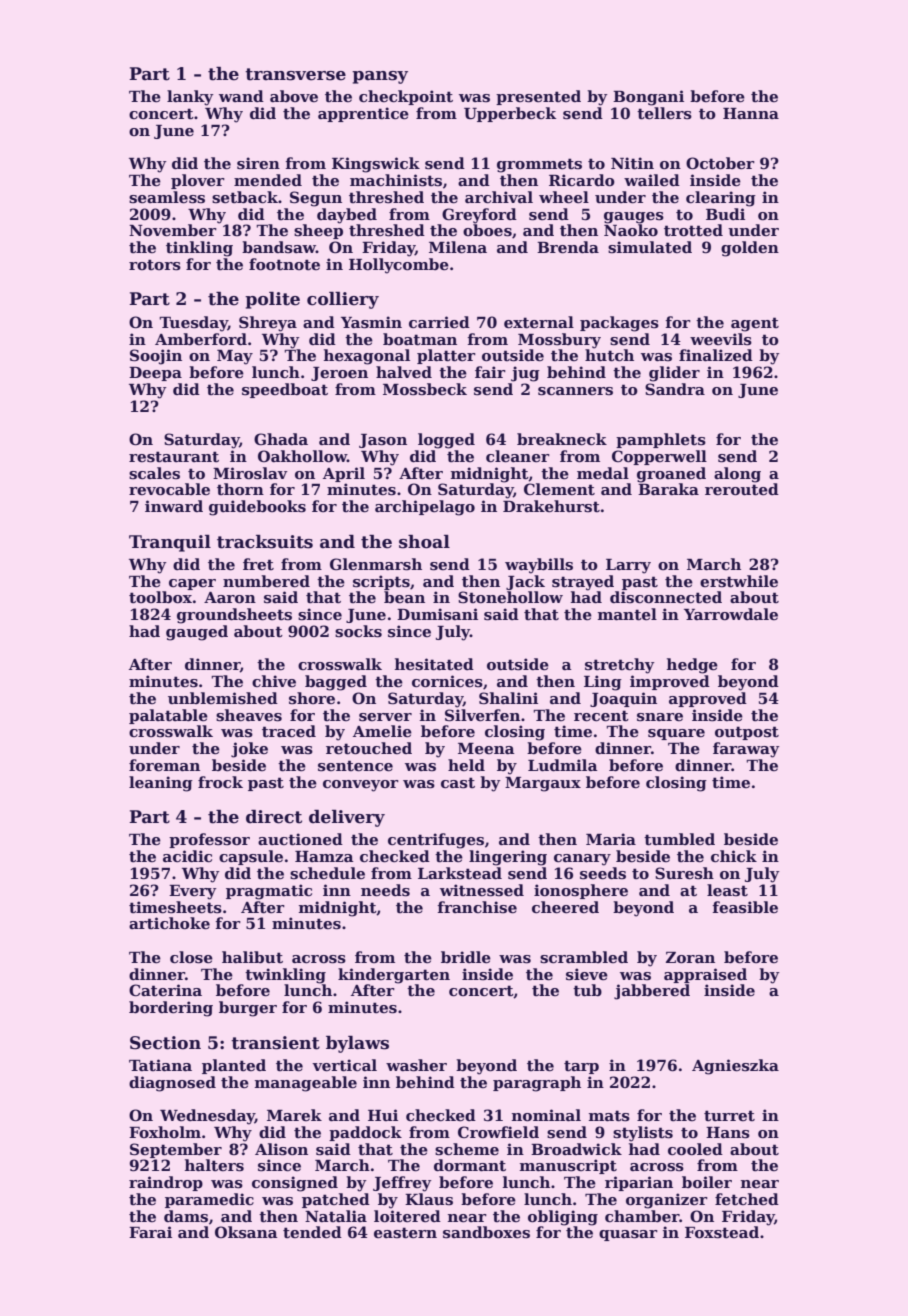 The width and height of the document is (908, 1316). I want to click on Natalia, so click(336, 1216).
